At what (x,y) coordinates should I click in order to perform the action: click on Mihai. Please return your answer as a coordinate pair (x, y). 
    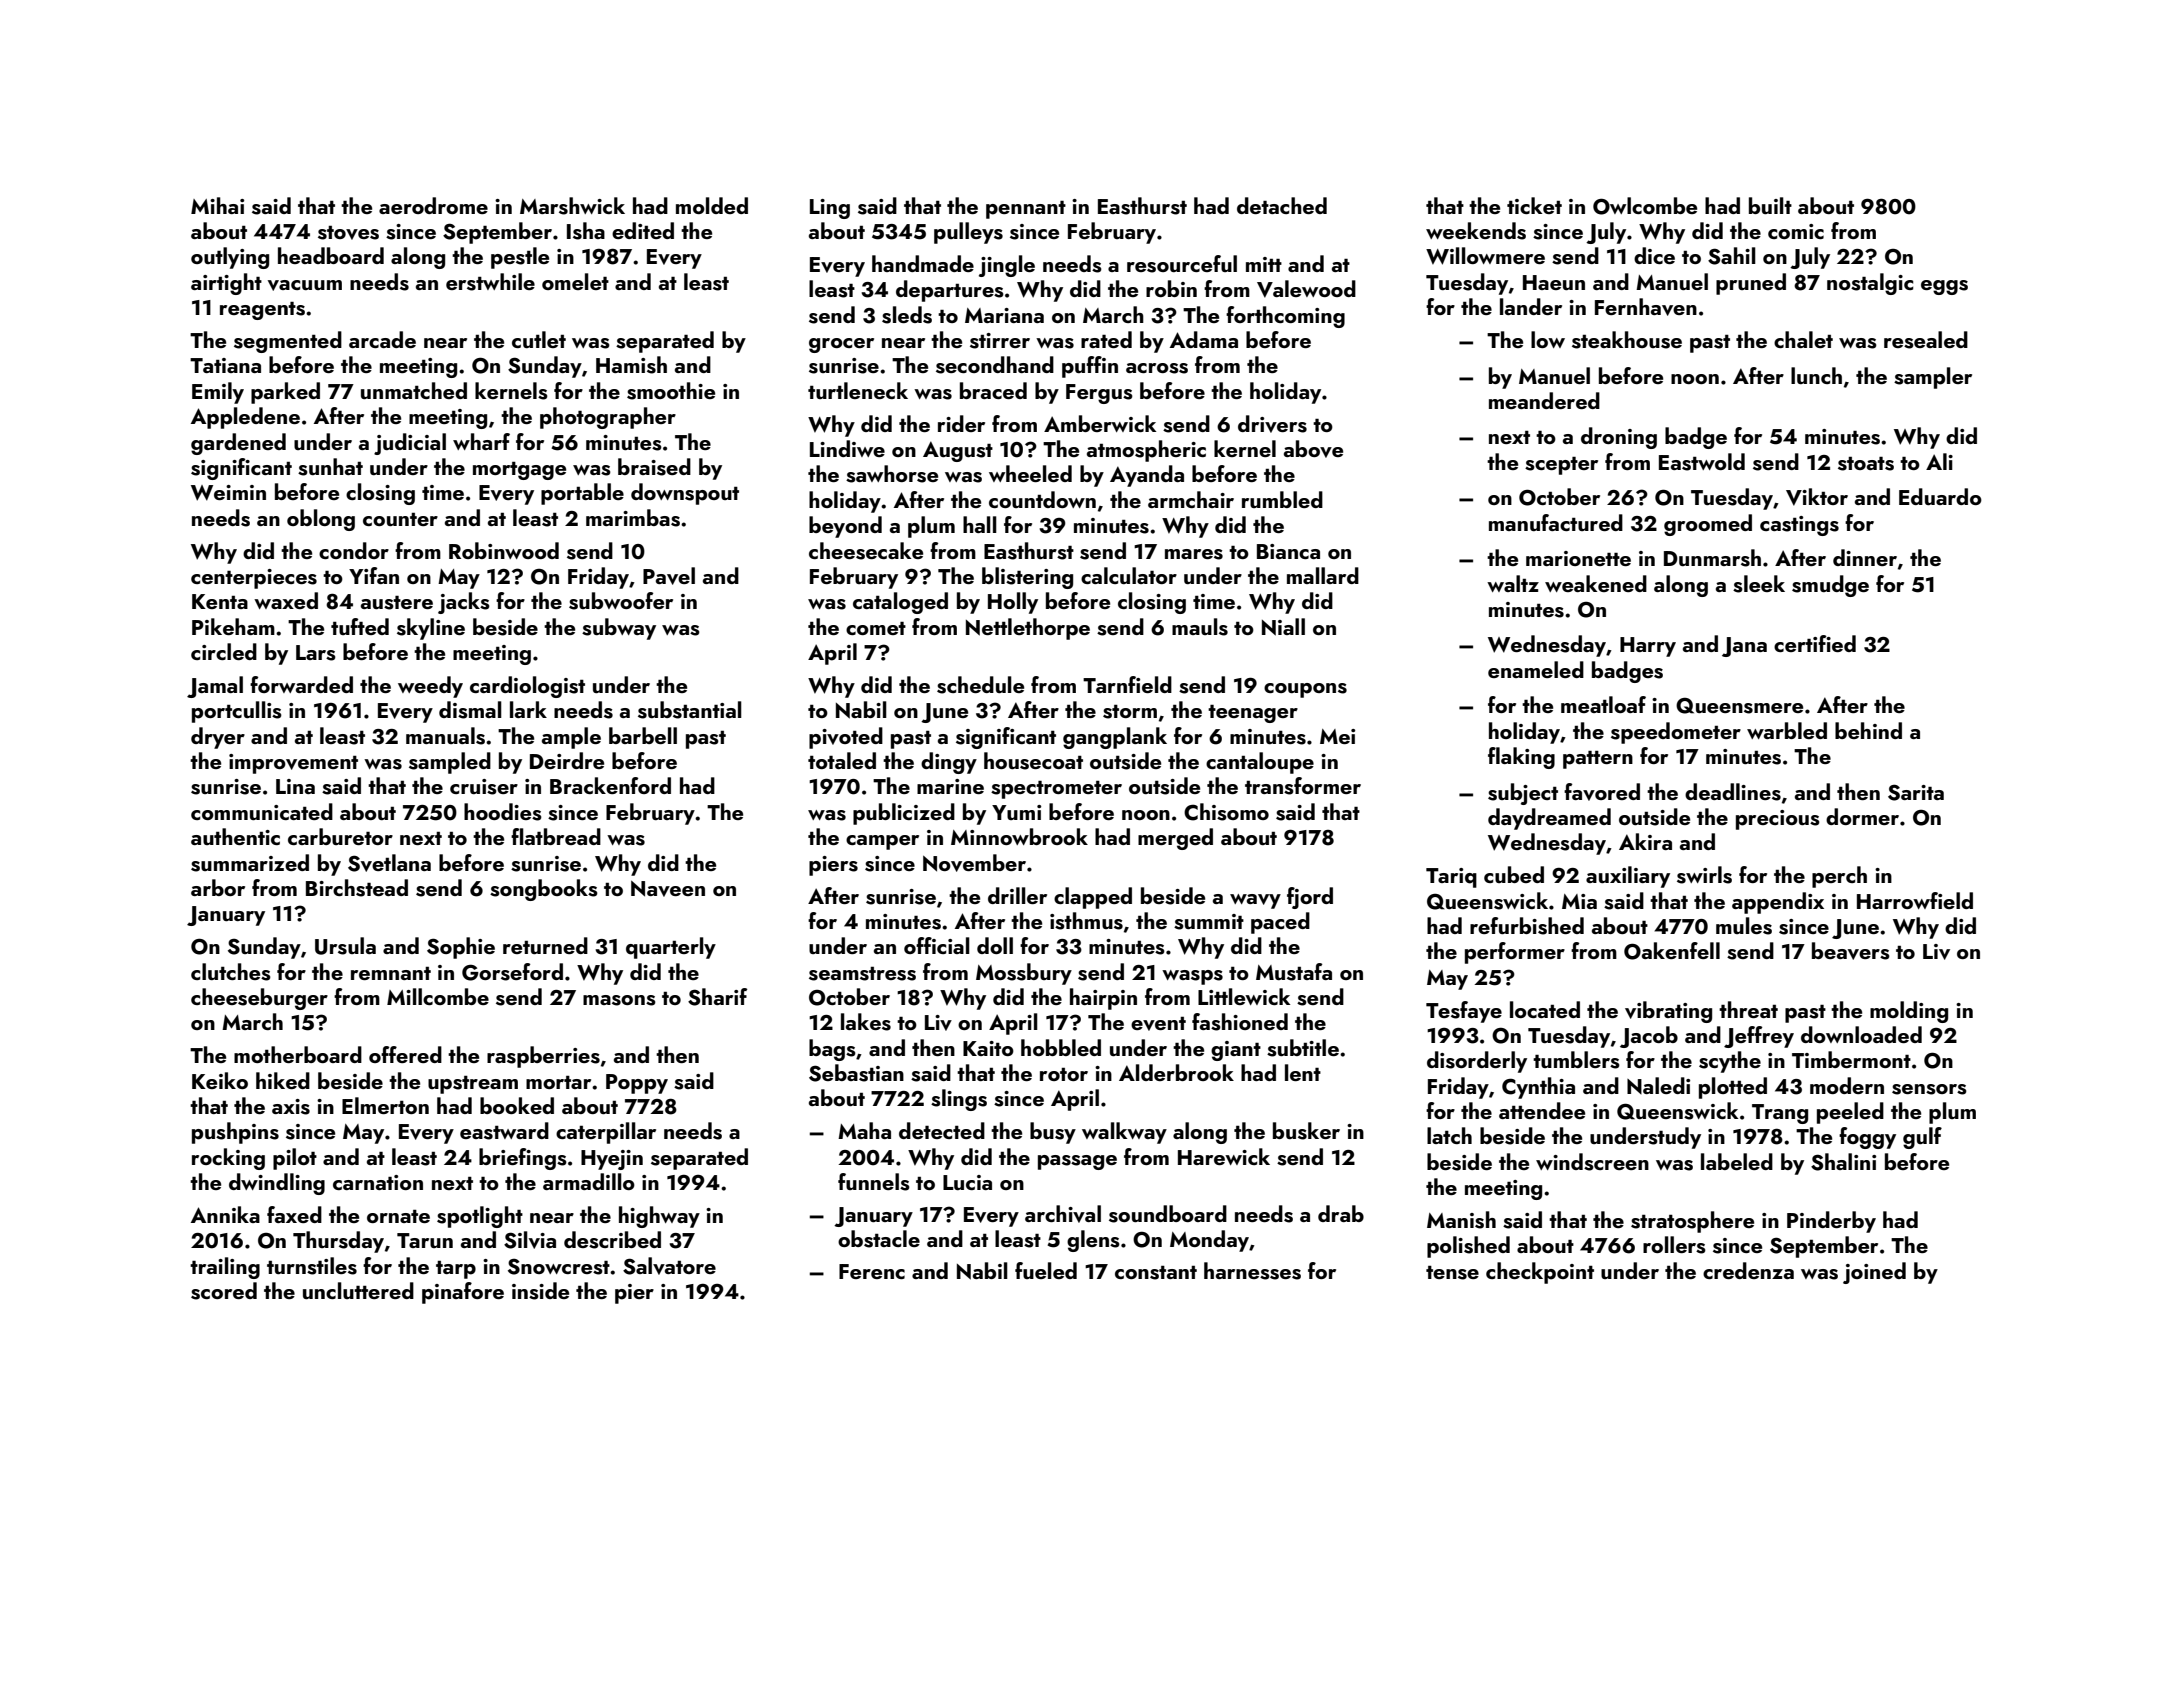
    Looking at the image, I should click on (217, 205).
